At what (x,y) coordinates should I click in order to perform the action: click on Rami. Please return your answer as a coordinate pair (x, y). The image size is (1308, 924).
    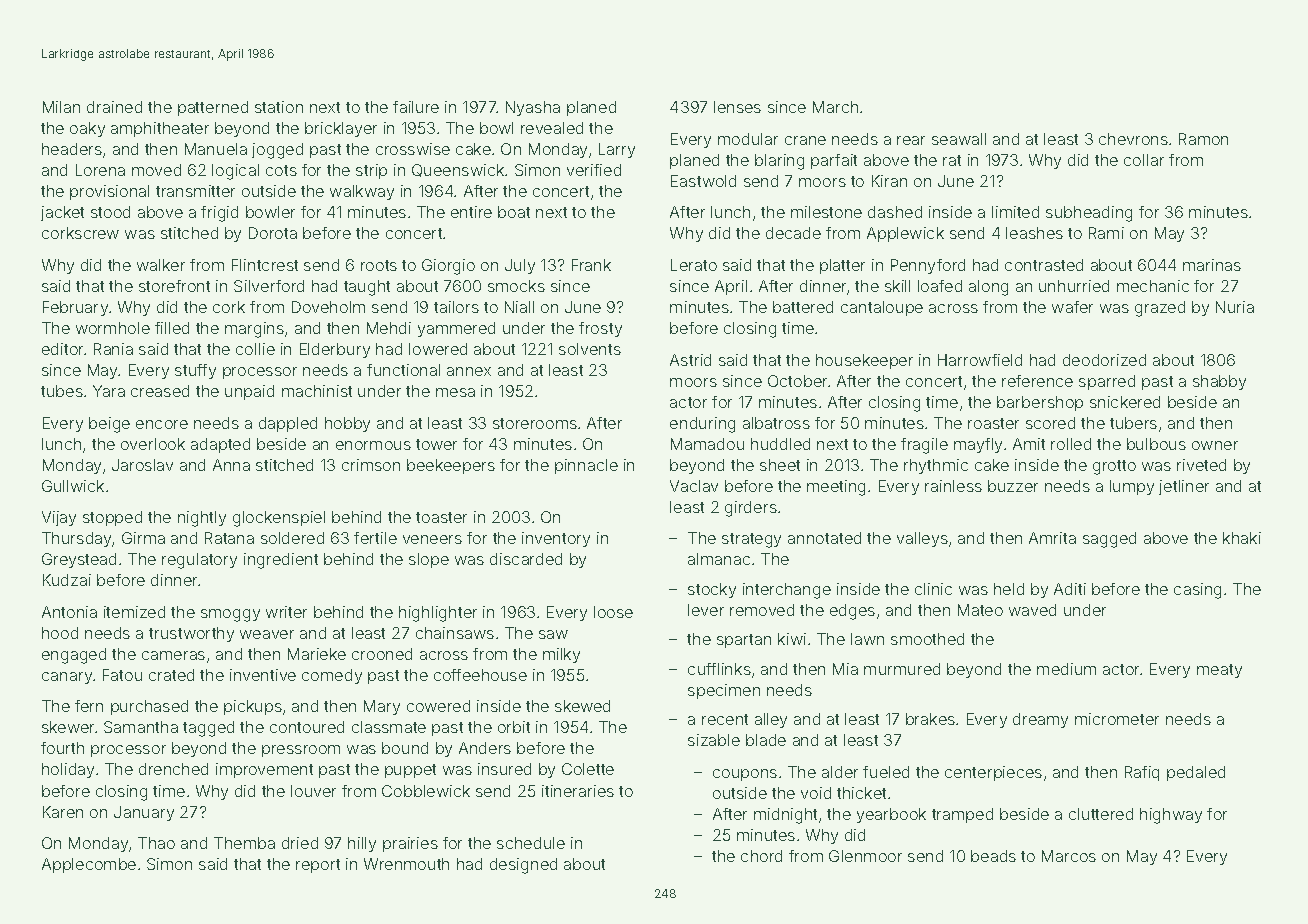
    Looking at the image, I should click on (1106, 233).
